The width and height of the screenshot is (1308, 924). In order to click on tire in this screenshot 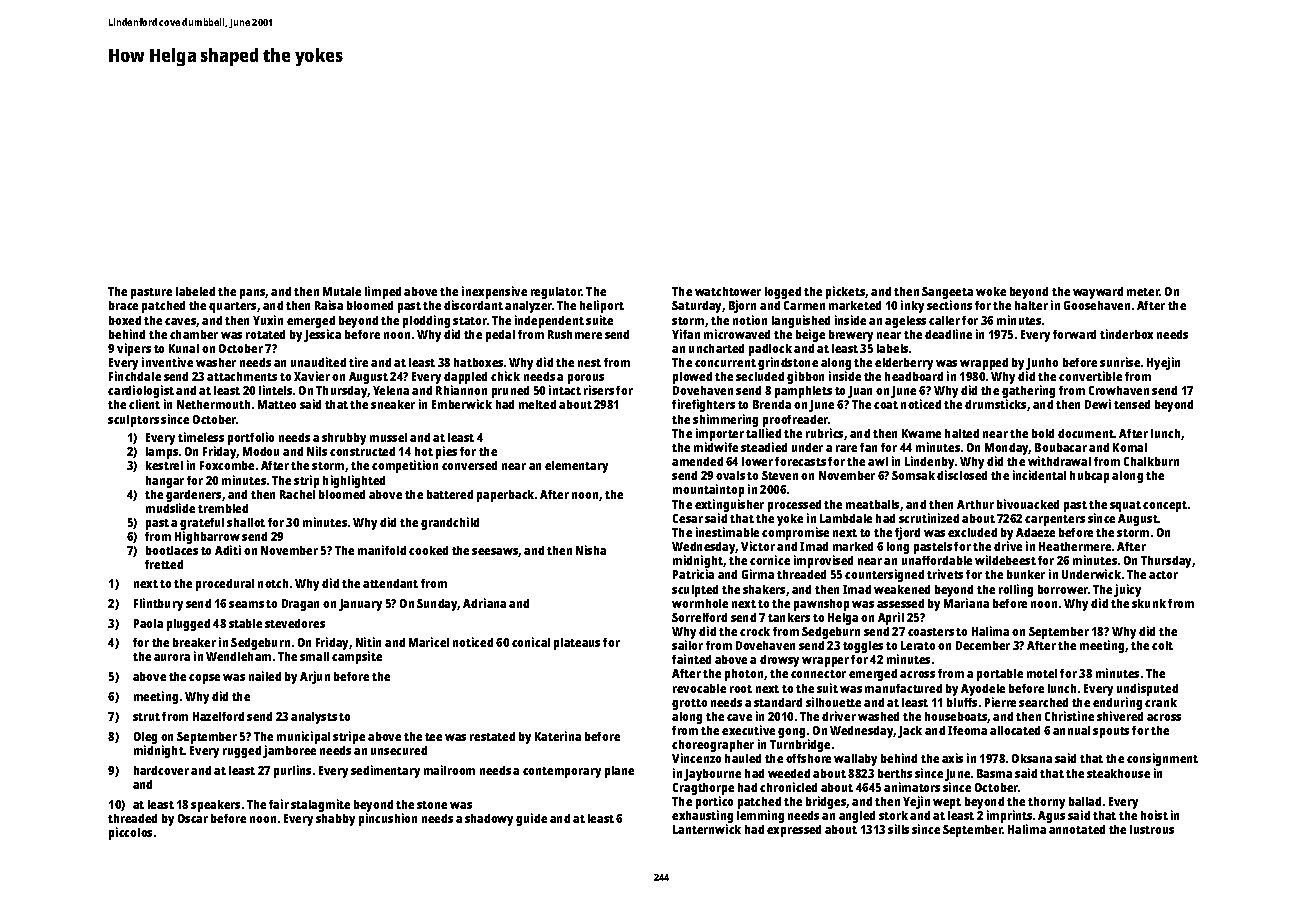, I will do `click(358, 362)`.
